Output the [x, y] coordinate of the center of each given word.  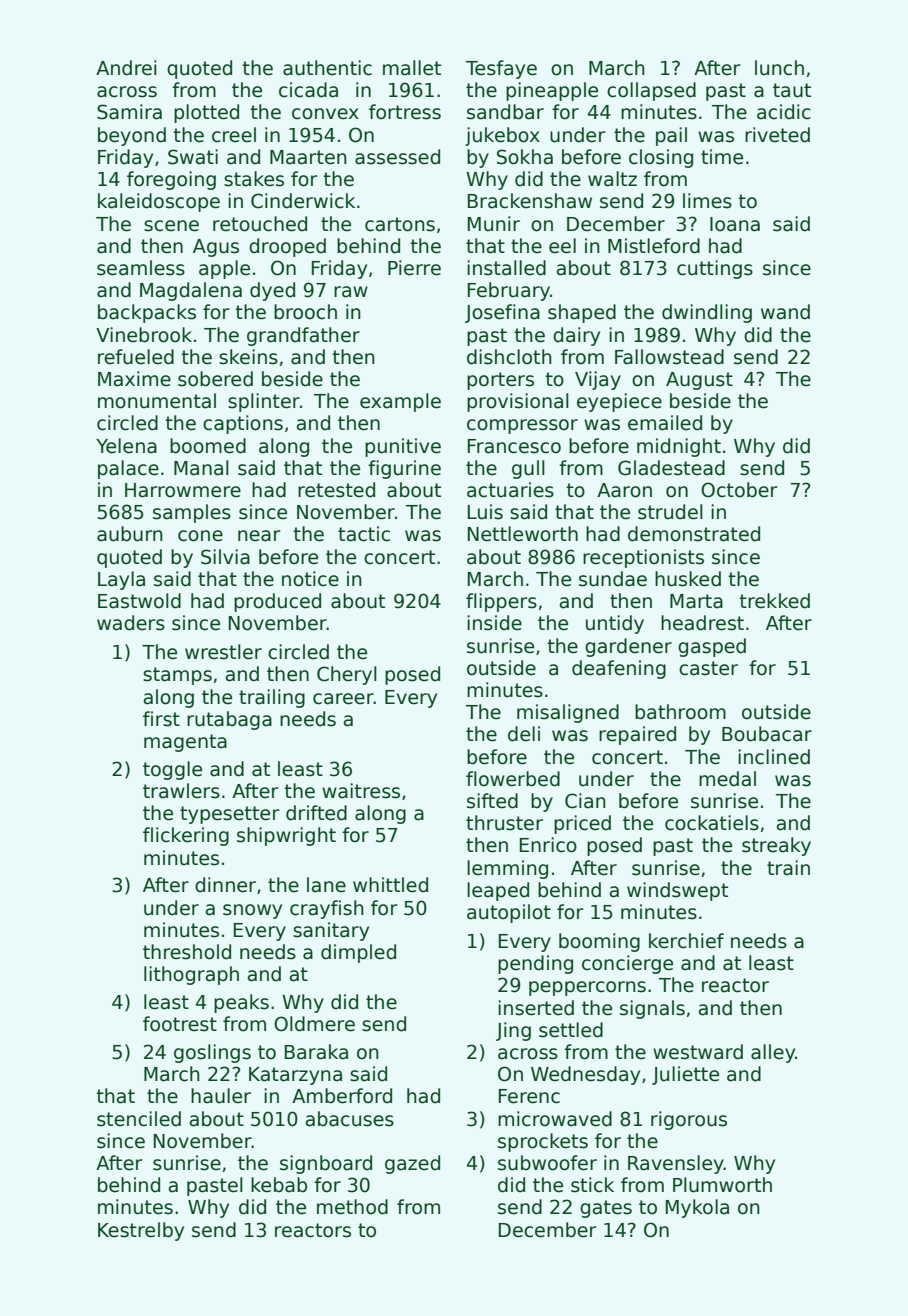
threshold [187, 952]
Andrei [126, 68]
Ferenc [529, 1096]
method [352, 1207]
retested [336, 490]
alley [773, 1053]
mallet [412, 68]
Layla [121, 580]
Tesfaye [501, 69]
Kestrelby [141, 1231]
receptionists [643, 558]
